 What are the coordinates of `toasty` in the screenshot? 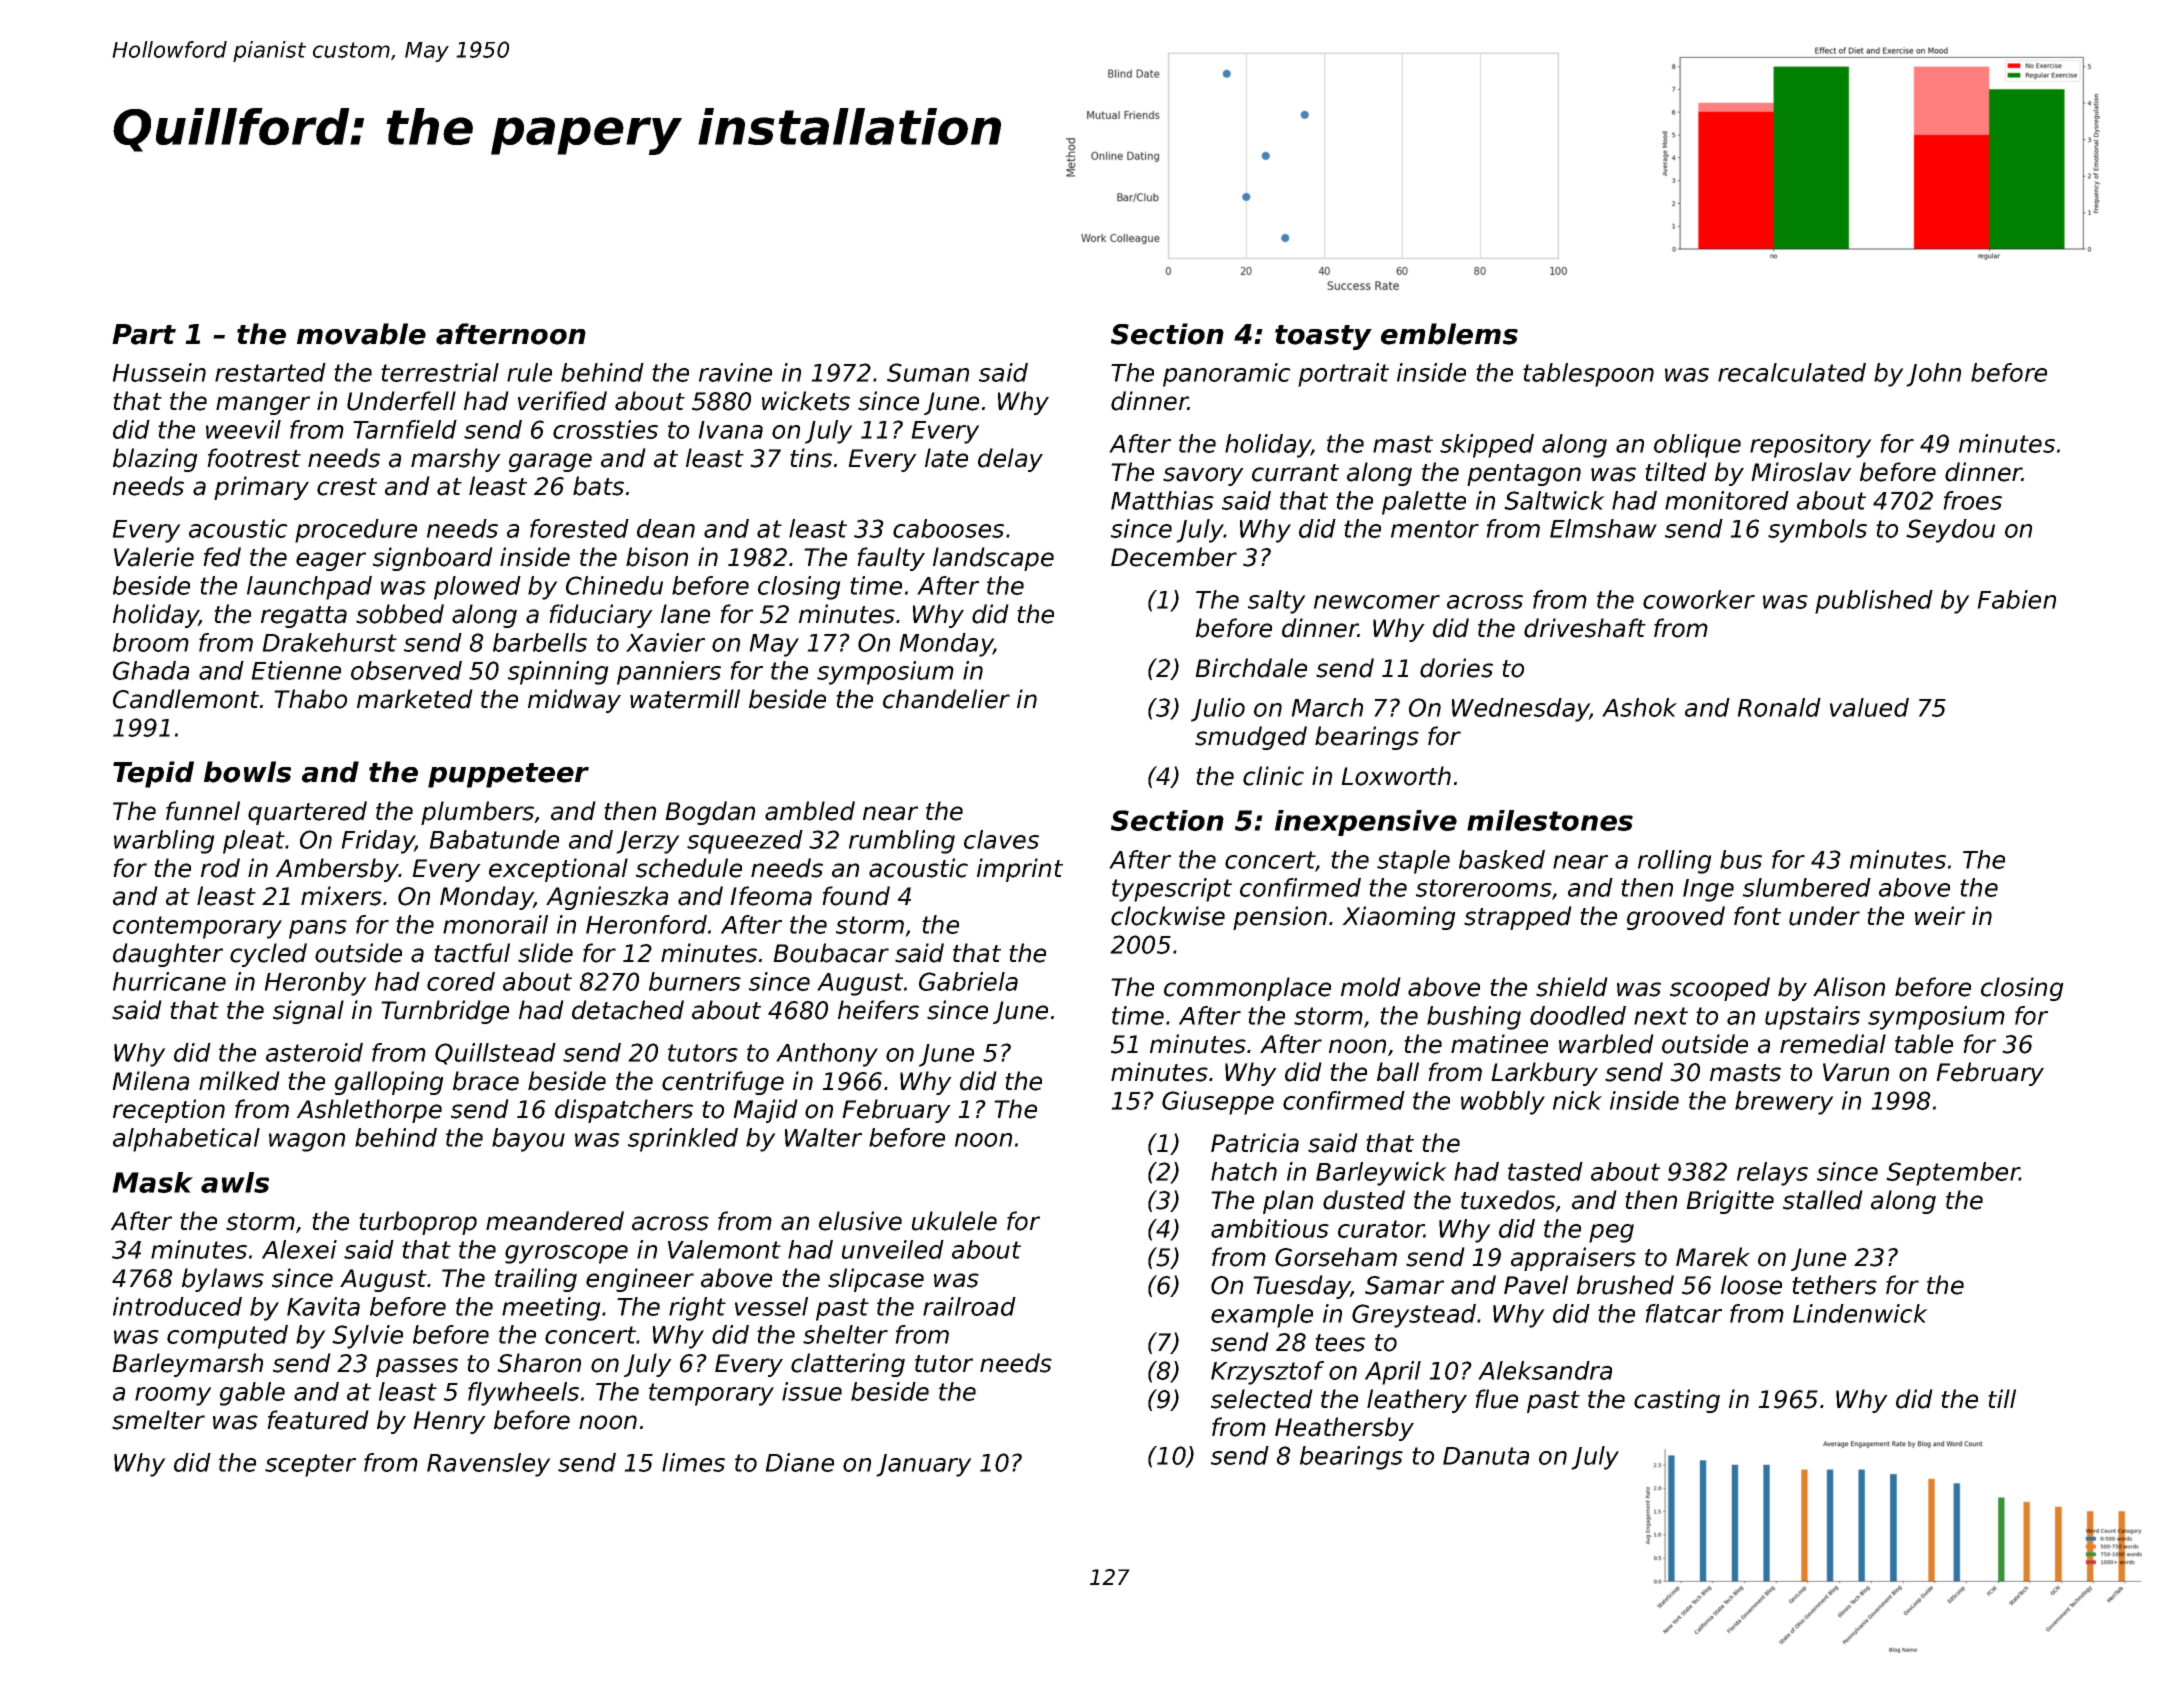 It's located at (1323, 337).
